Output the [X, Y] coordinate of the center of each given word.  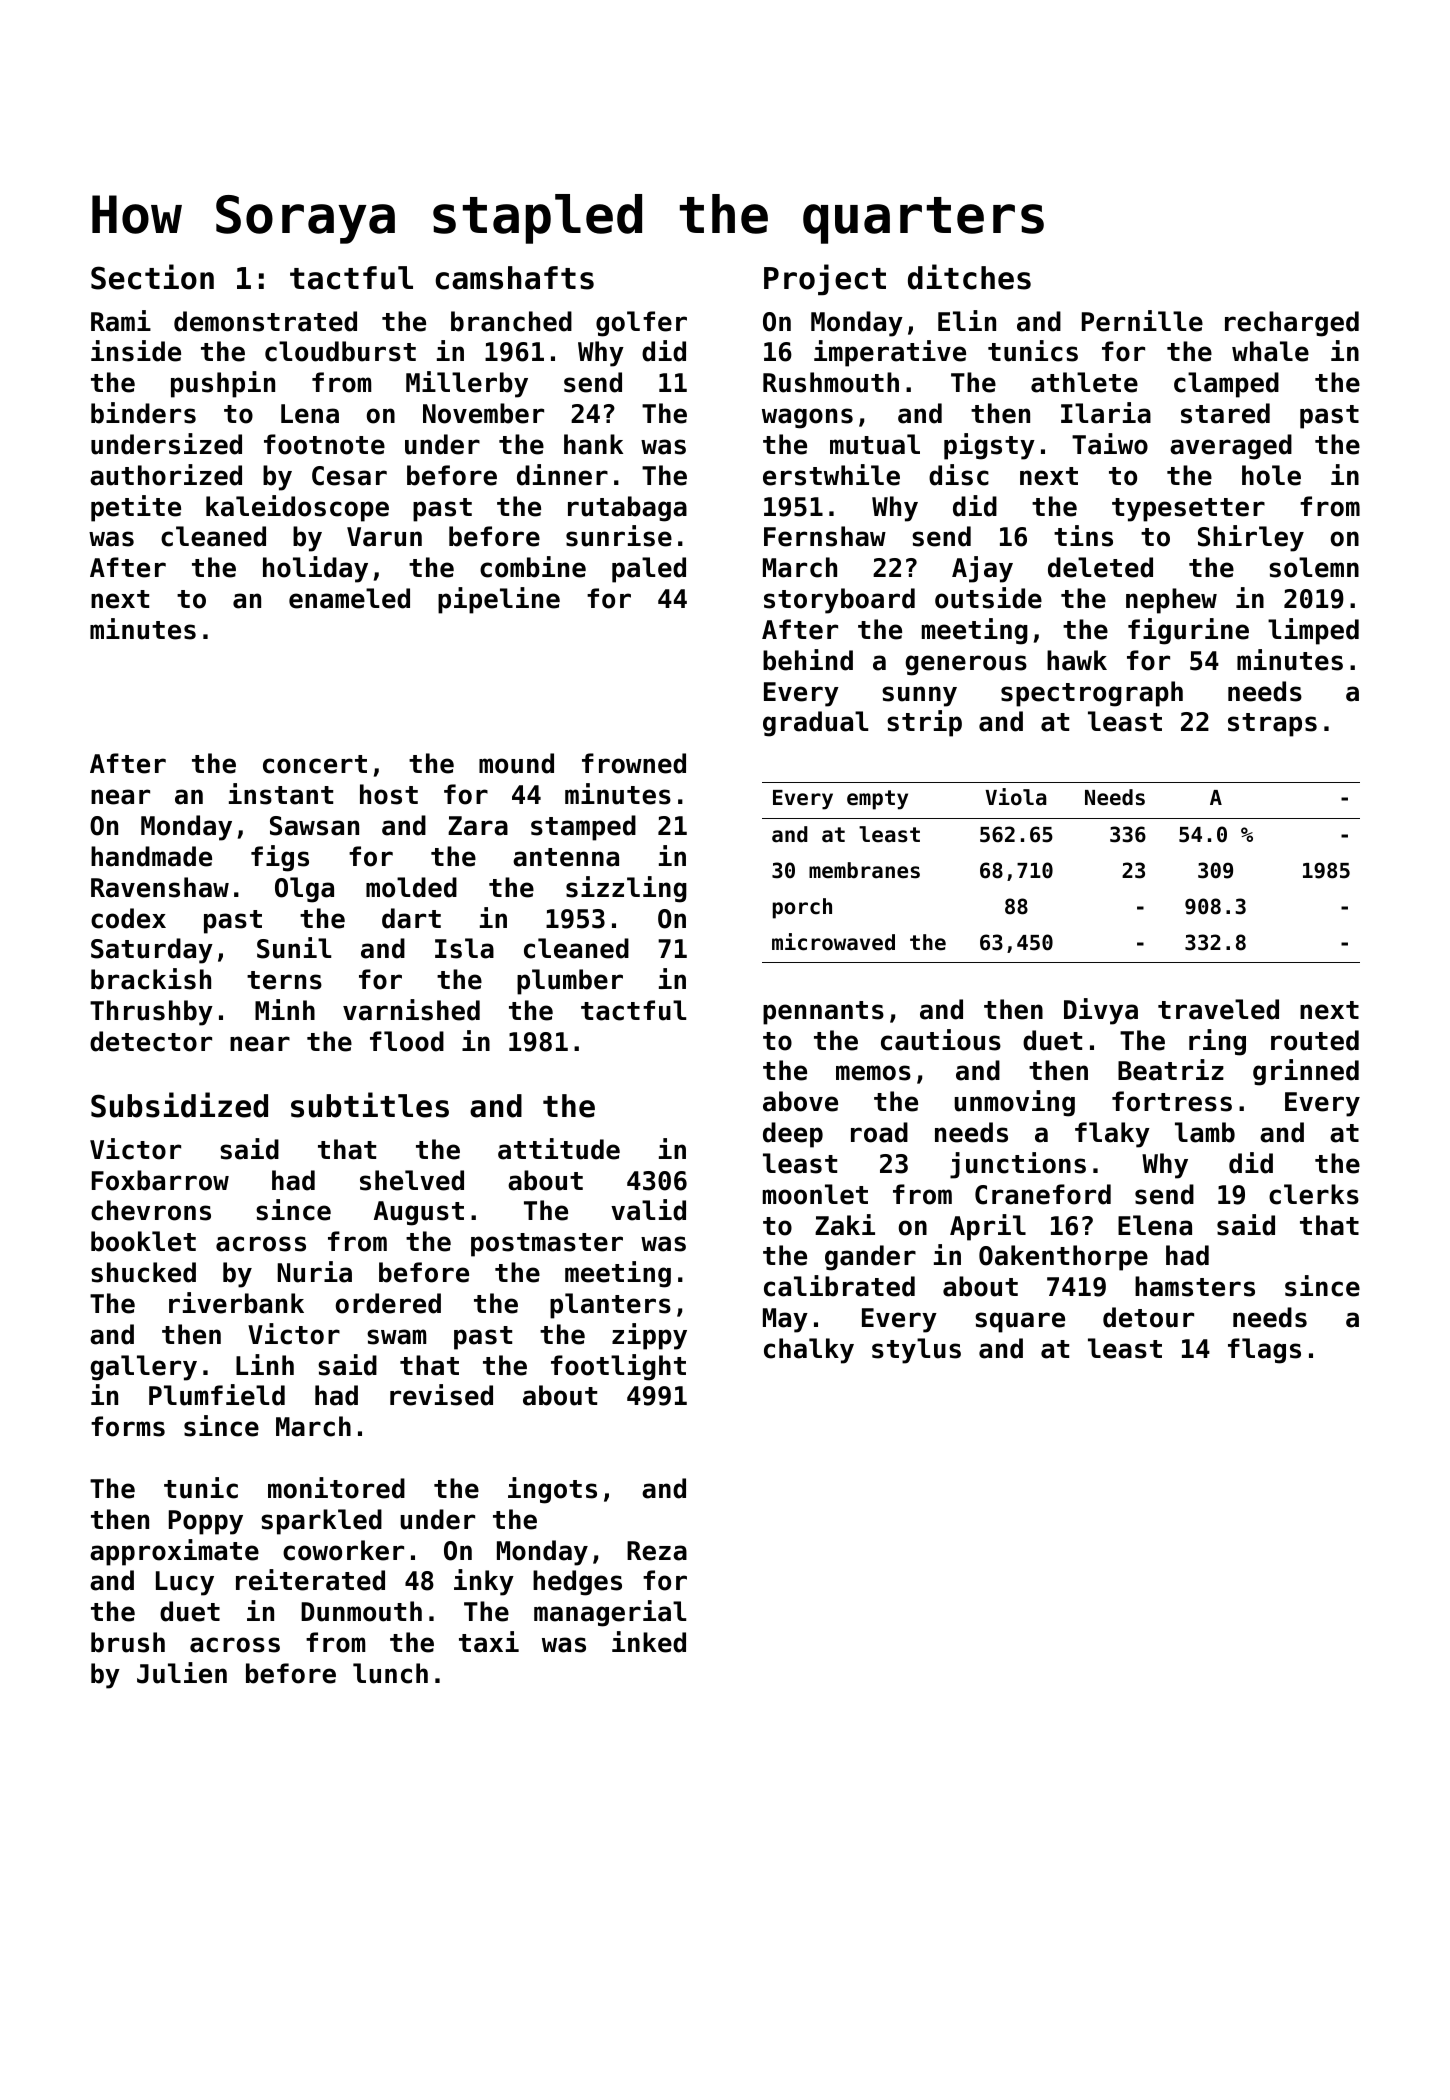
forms [128, 1426]
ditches [969, 277]
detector [151, 1041]
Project [825, 279]
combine [533, 567]
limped [1313, 631]
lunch [390, 1673]
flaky [1112, 1135]
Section [152, 277]
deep [793, 1135]
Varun [384, 537]
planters [610, 1306]
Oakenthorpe [1063, 1258]
